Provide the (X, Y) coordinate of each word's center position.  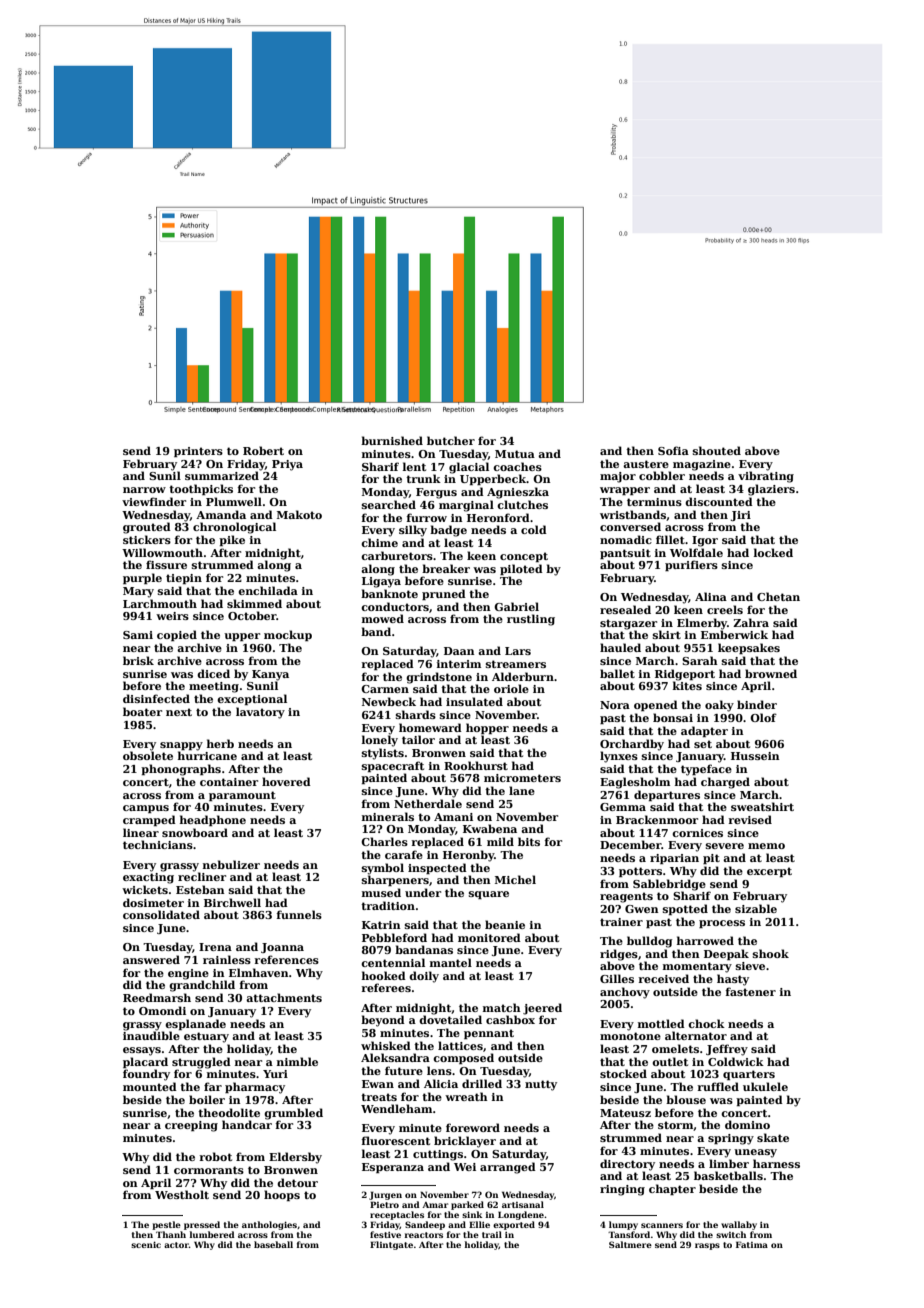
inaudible (151, 1035)
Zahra (751, 622)
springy (731, 1139)
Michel (515, 879)
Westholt (182, 1194)
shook (771, 953)
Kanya (270, 675)
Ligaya (381, 582)
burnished (392, 440)
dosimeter (153, 902)
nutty (541, 1085)
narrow (144, 490)
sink (472, 1214)
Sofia (673, 450)
